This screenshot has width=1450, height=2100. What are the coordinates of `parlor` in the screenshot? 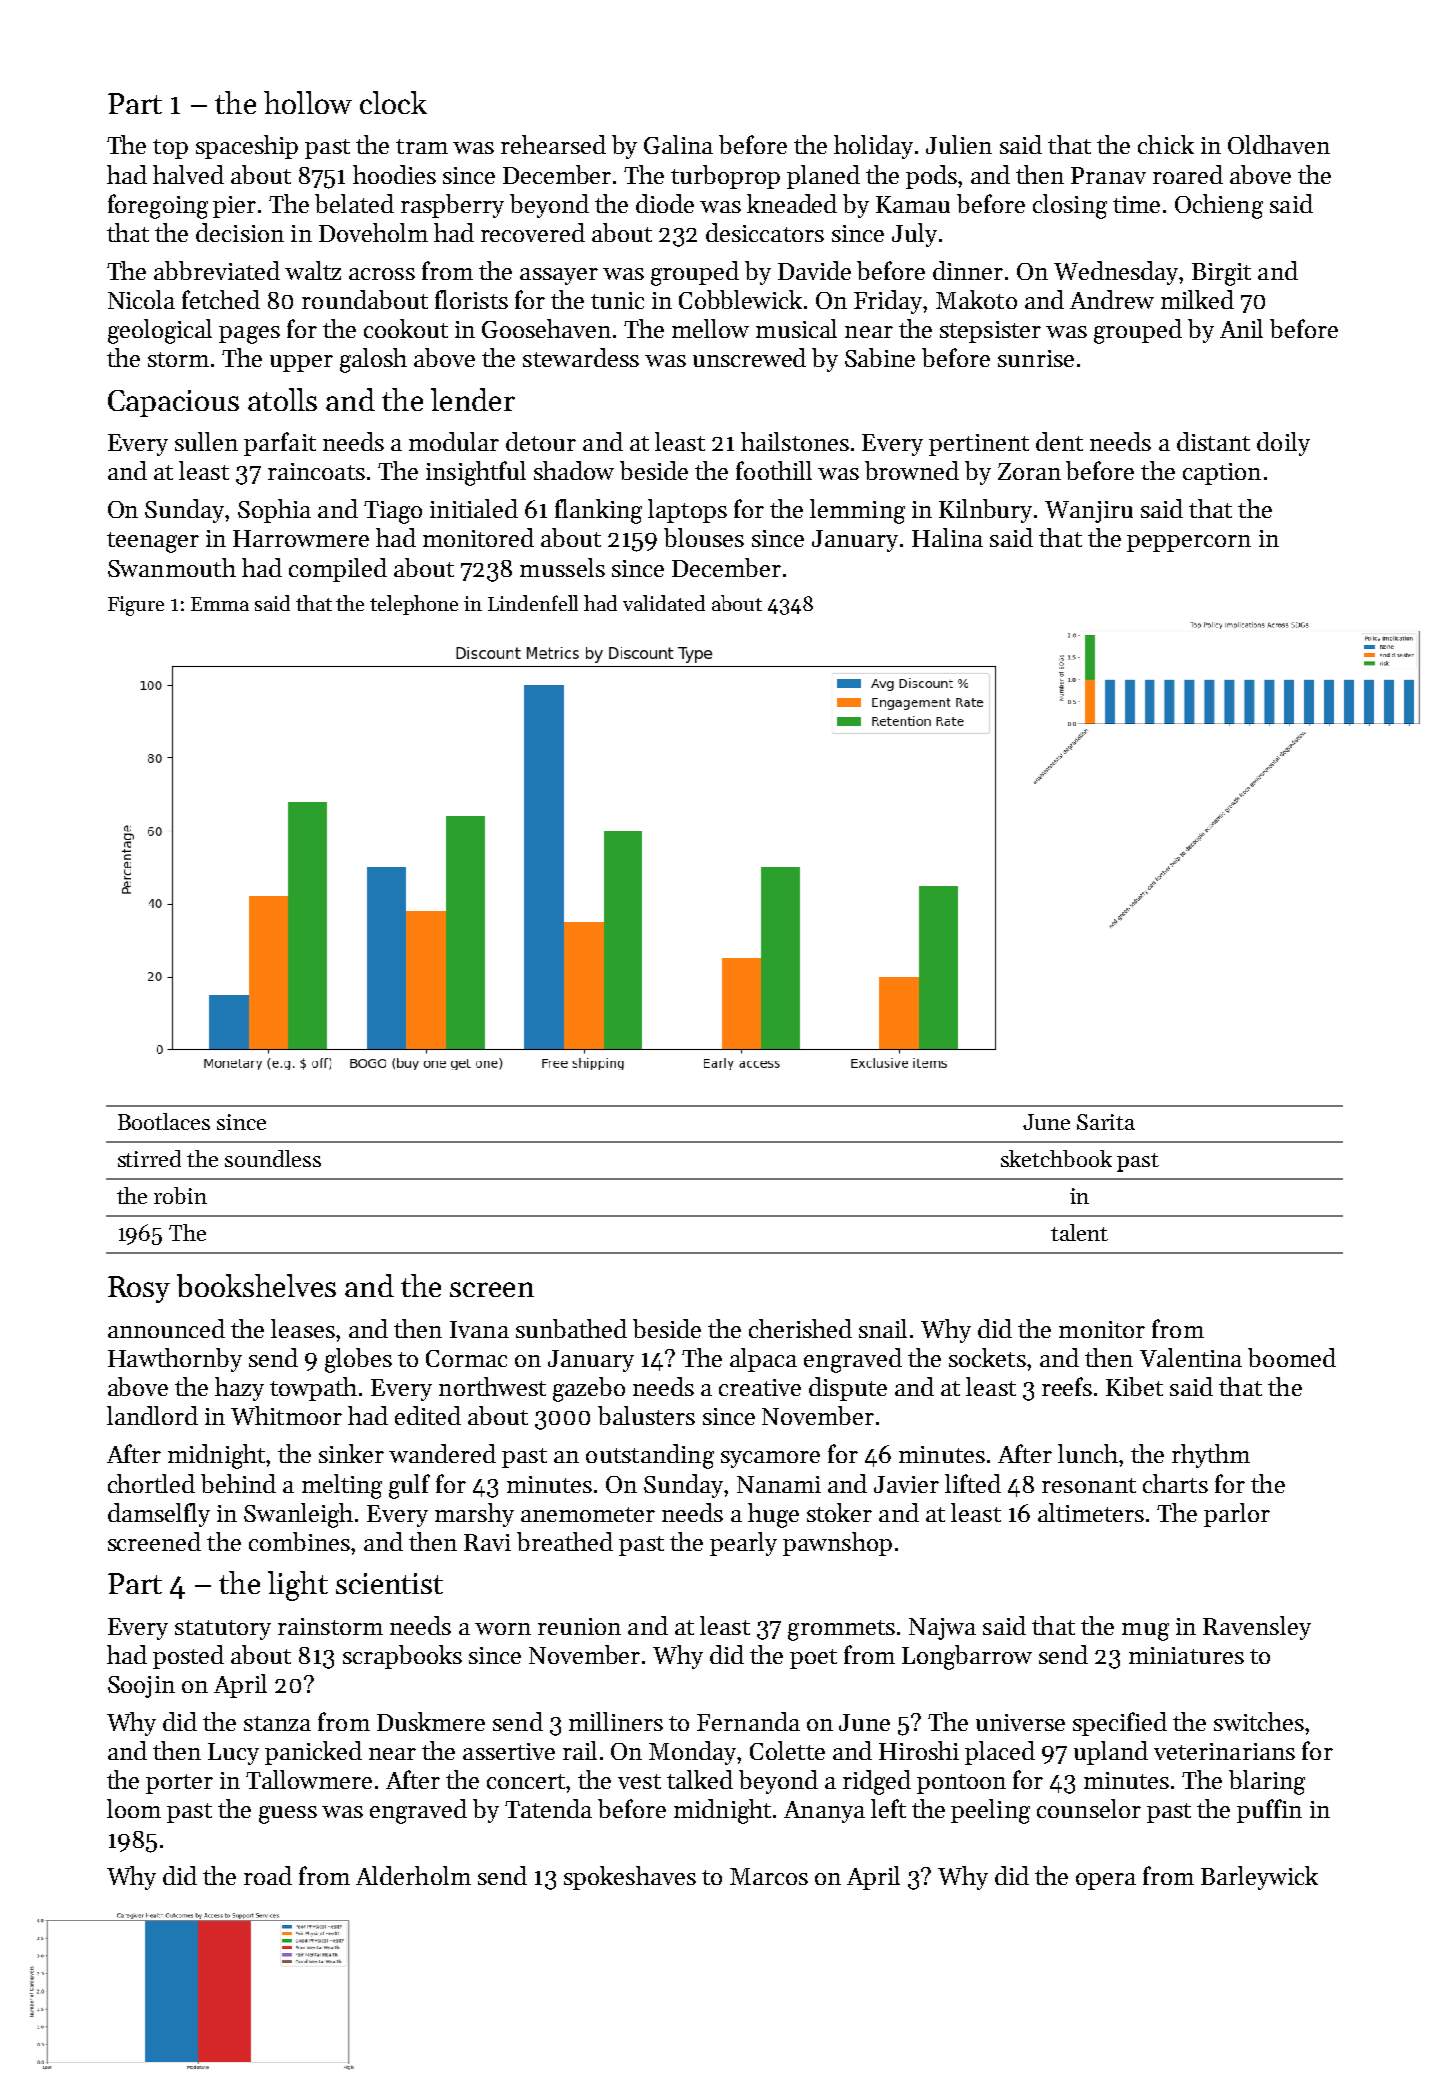 It's located at (1237, 1515).
